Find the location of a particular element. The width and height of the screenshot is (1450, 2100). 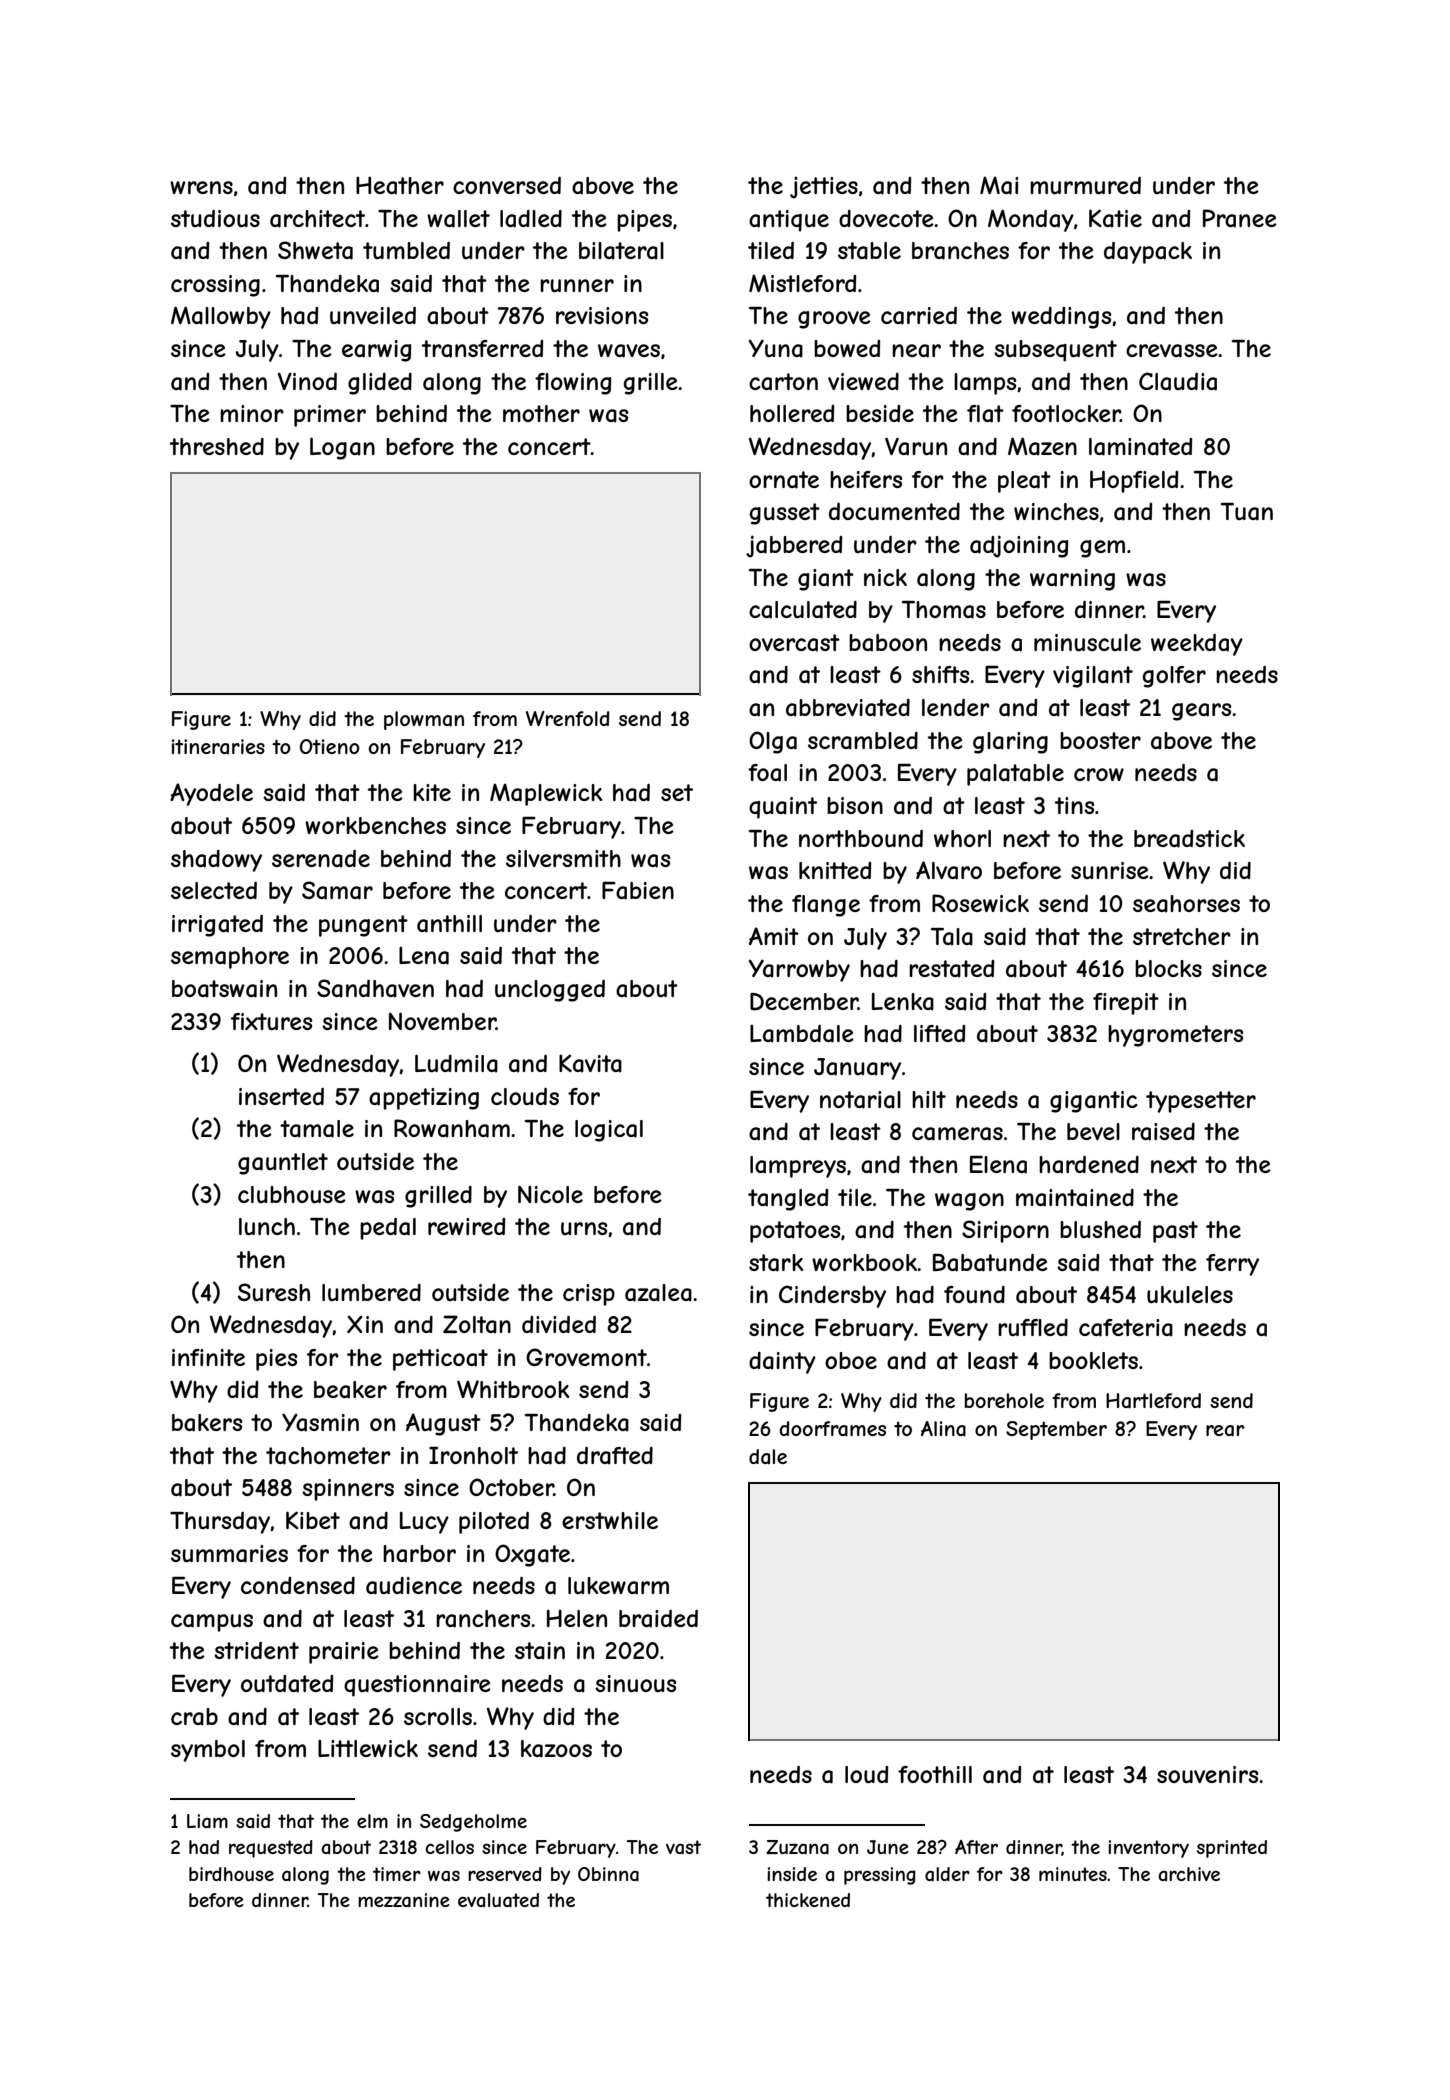

kazoos is located at coordinates (556, 1749).
